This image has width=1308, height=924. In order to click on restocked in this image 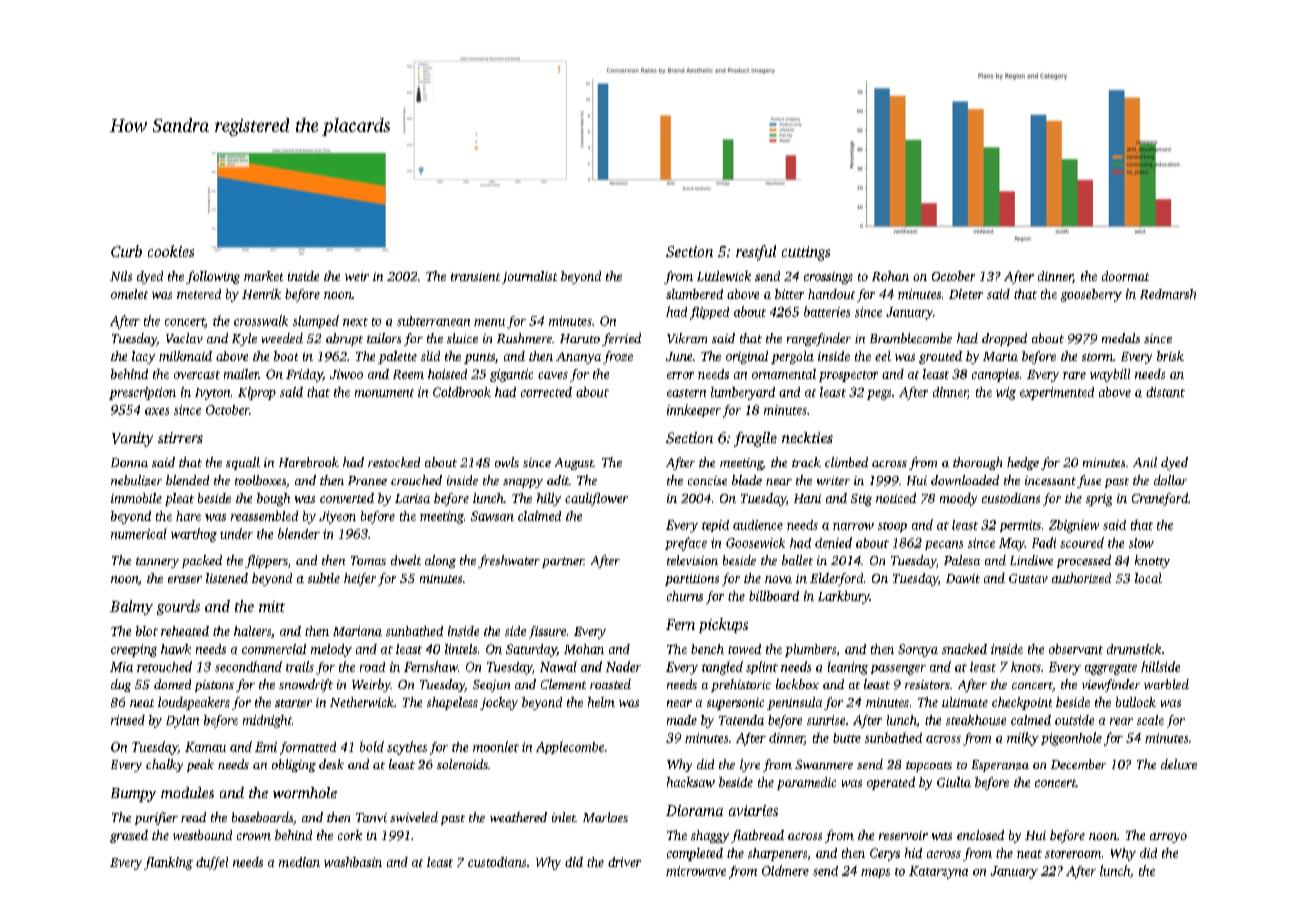, I will do `click(394, 462)`.
